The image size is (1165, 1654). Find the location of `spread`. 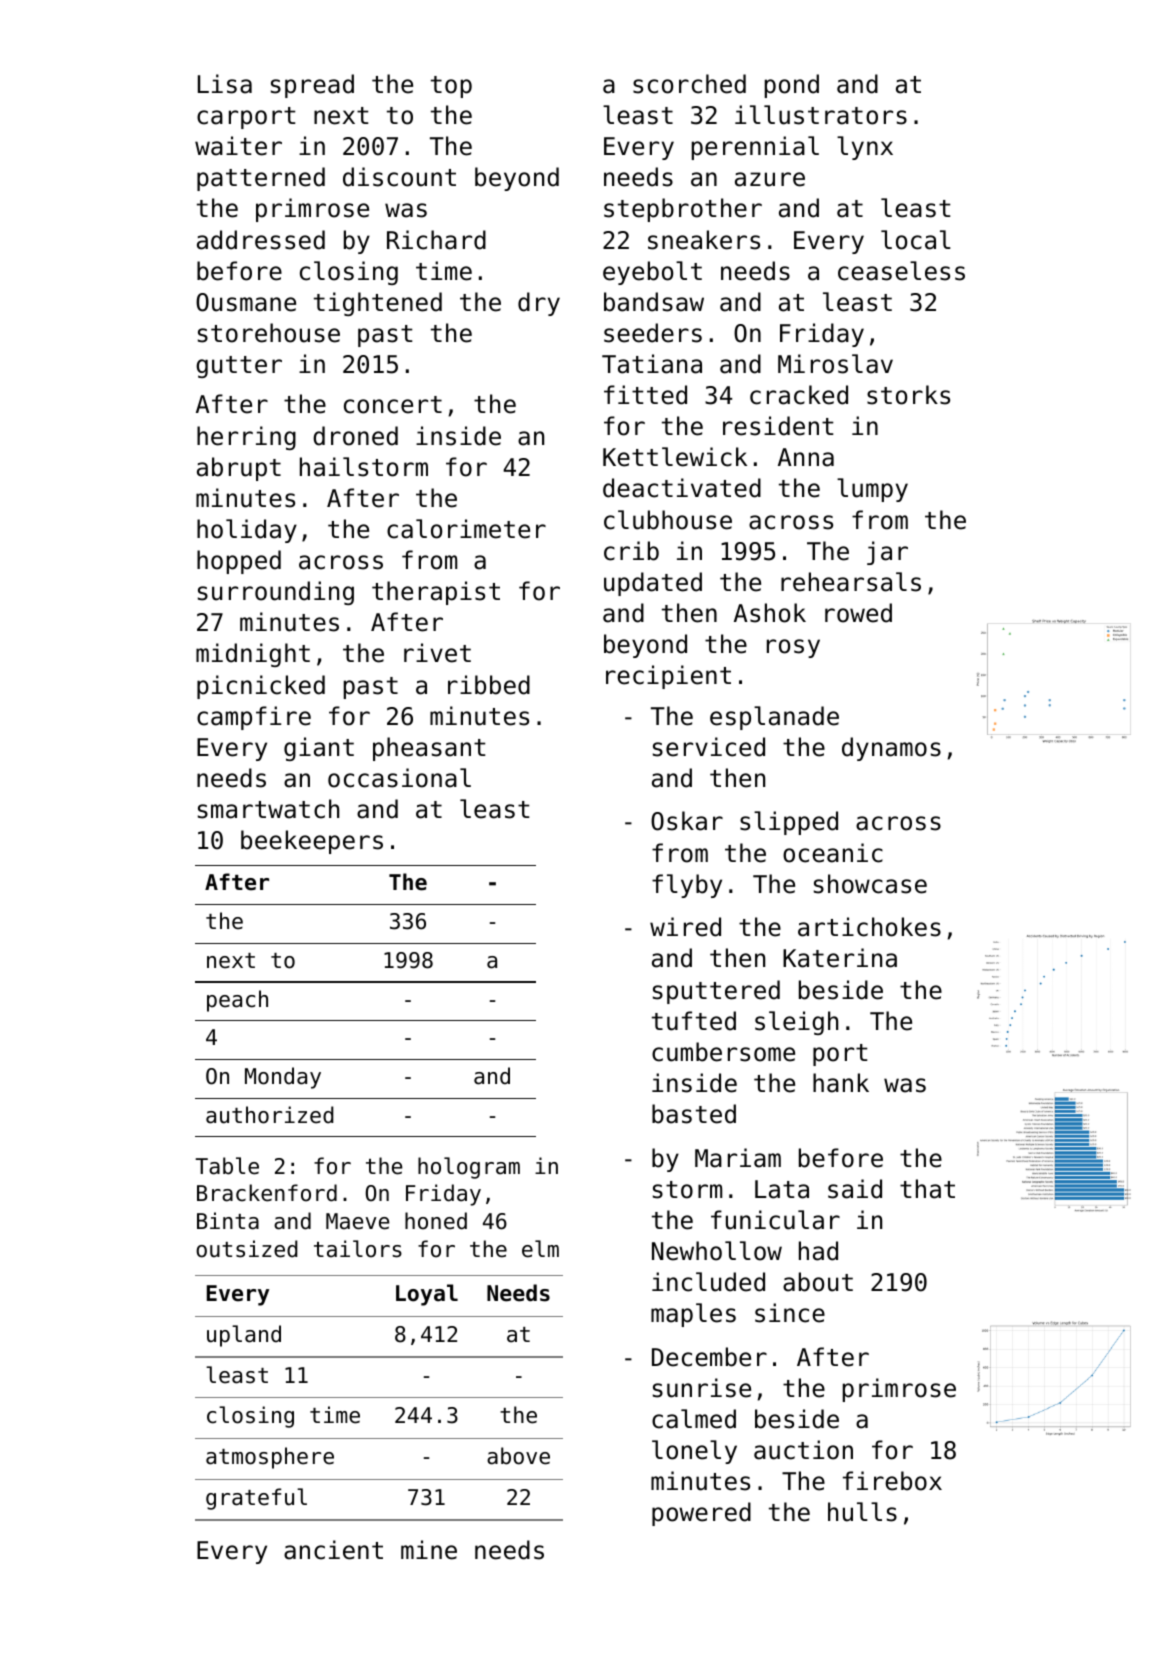

spread is located at coordinates (312, 86).
